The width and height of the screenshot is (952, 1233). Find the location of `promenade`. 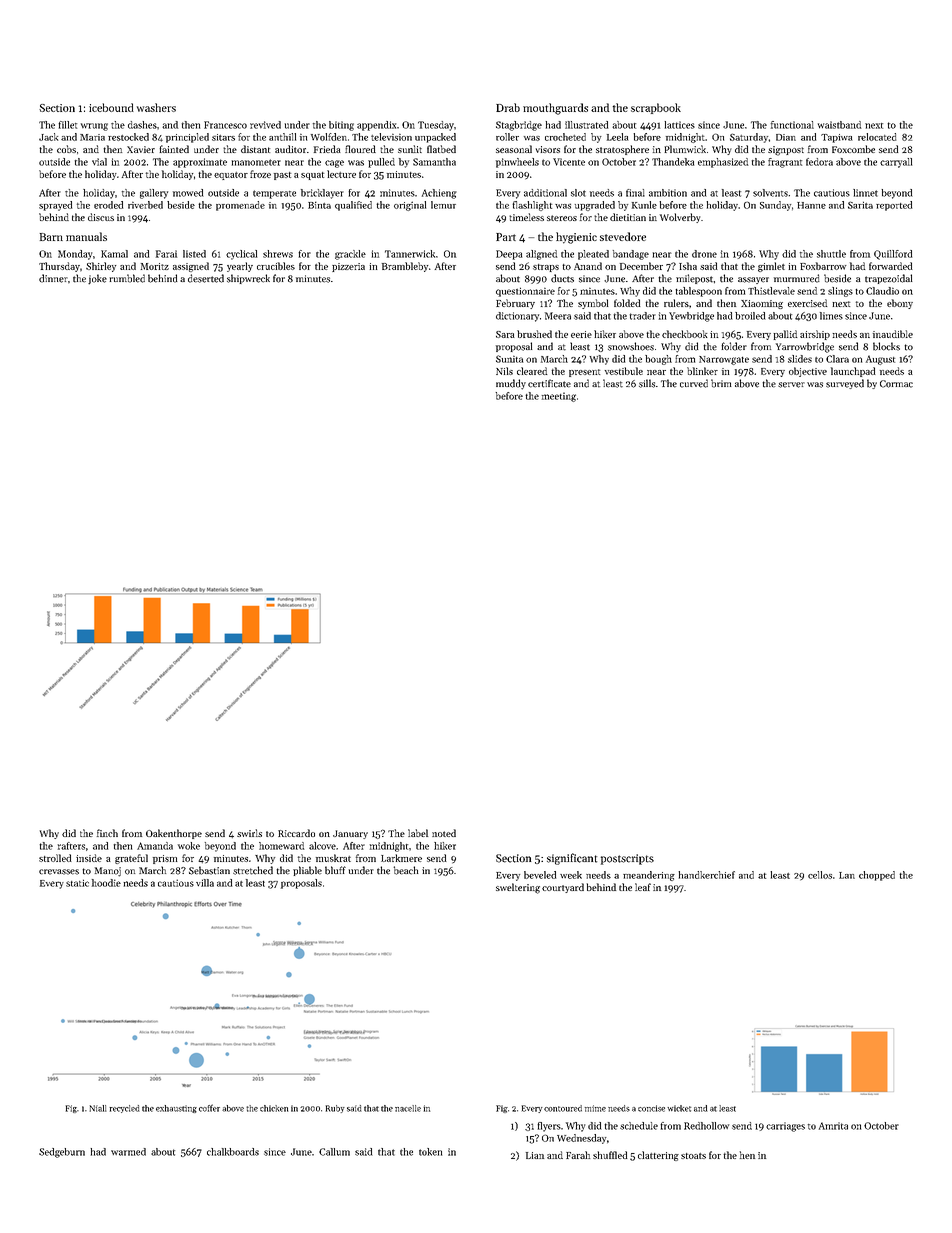

promenade is located at coordinates (240, 206).
